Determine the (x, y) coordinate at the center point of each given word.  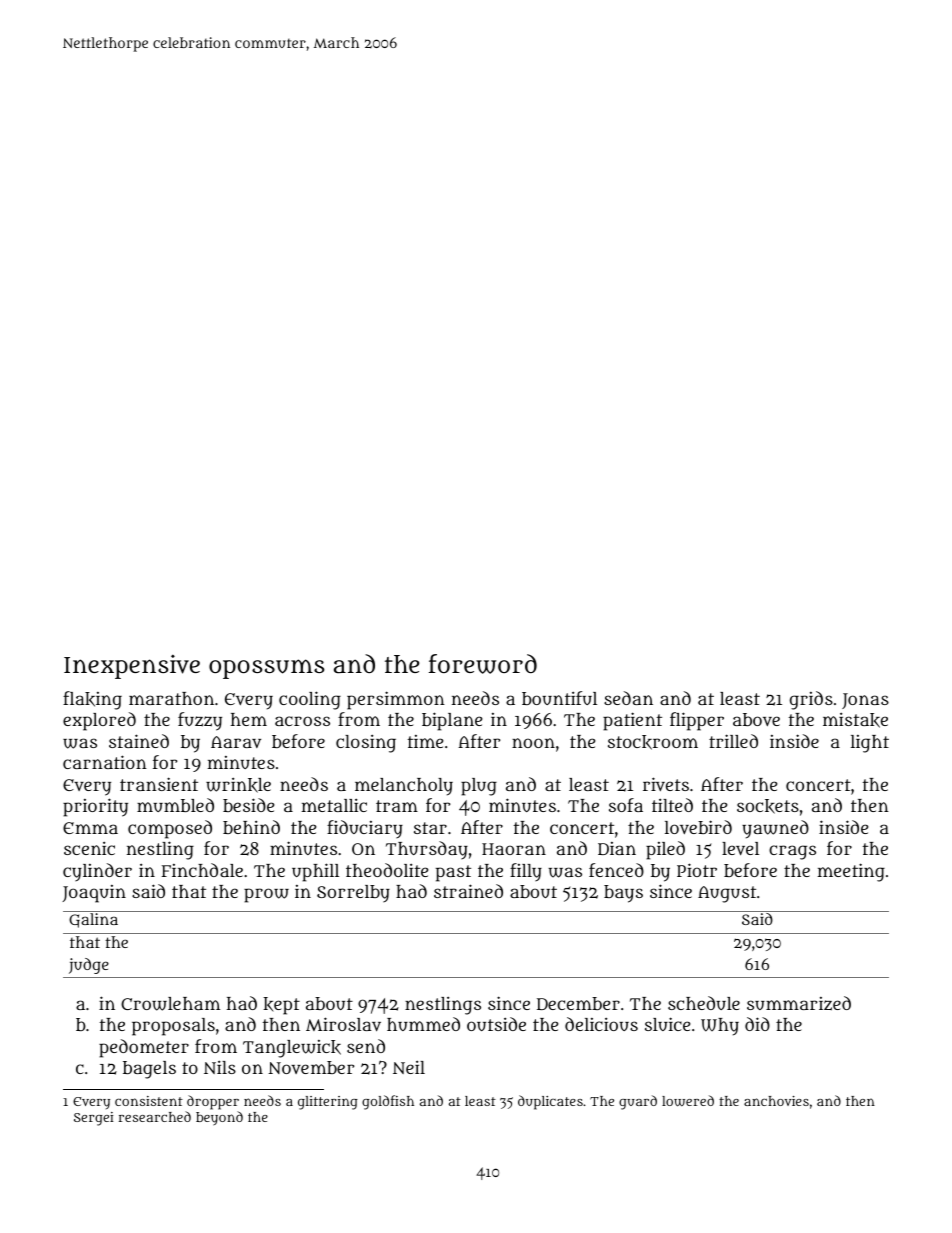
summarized (799, 1003)
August (727, 894)
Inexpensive (132, 667)
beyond (219, 1118)
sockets (768, 806)
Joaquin (94, 894)
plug (479, 787)
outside (496, 1024)
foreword (483, 664)
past (453, 873)
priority (95, 807)
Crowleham (170, 1004)
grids (811, 700)
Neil (409, 1067)
